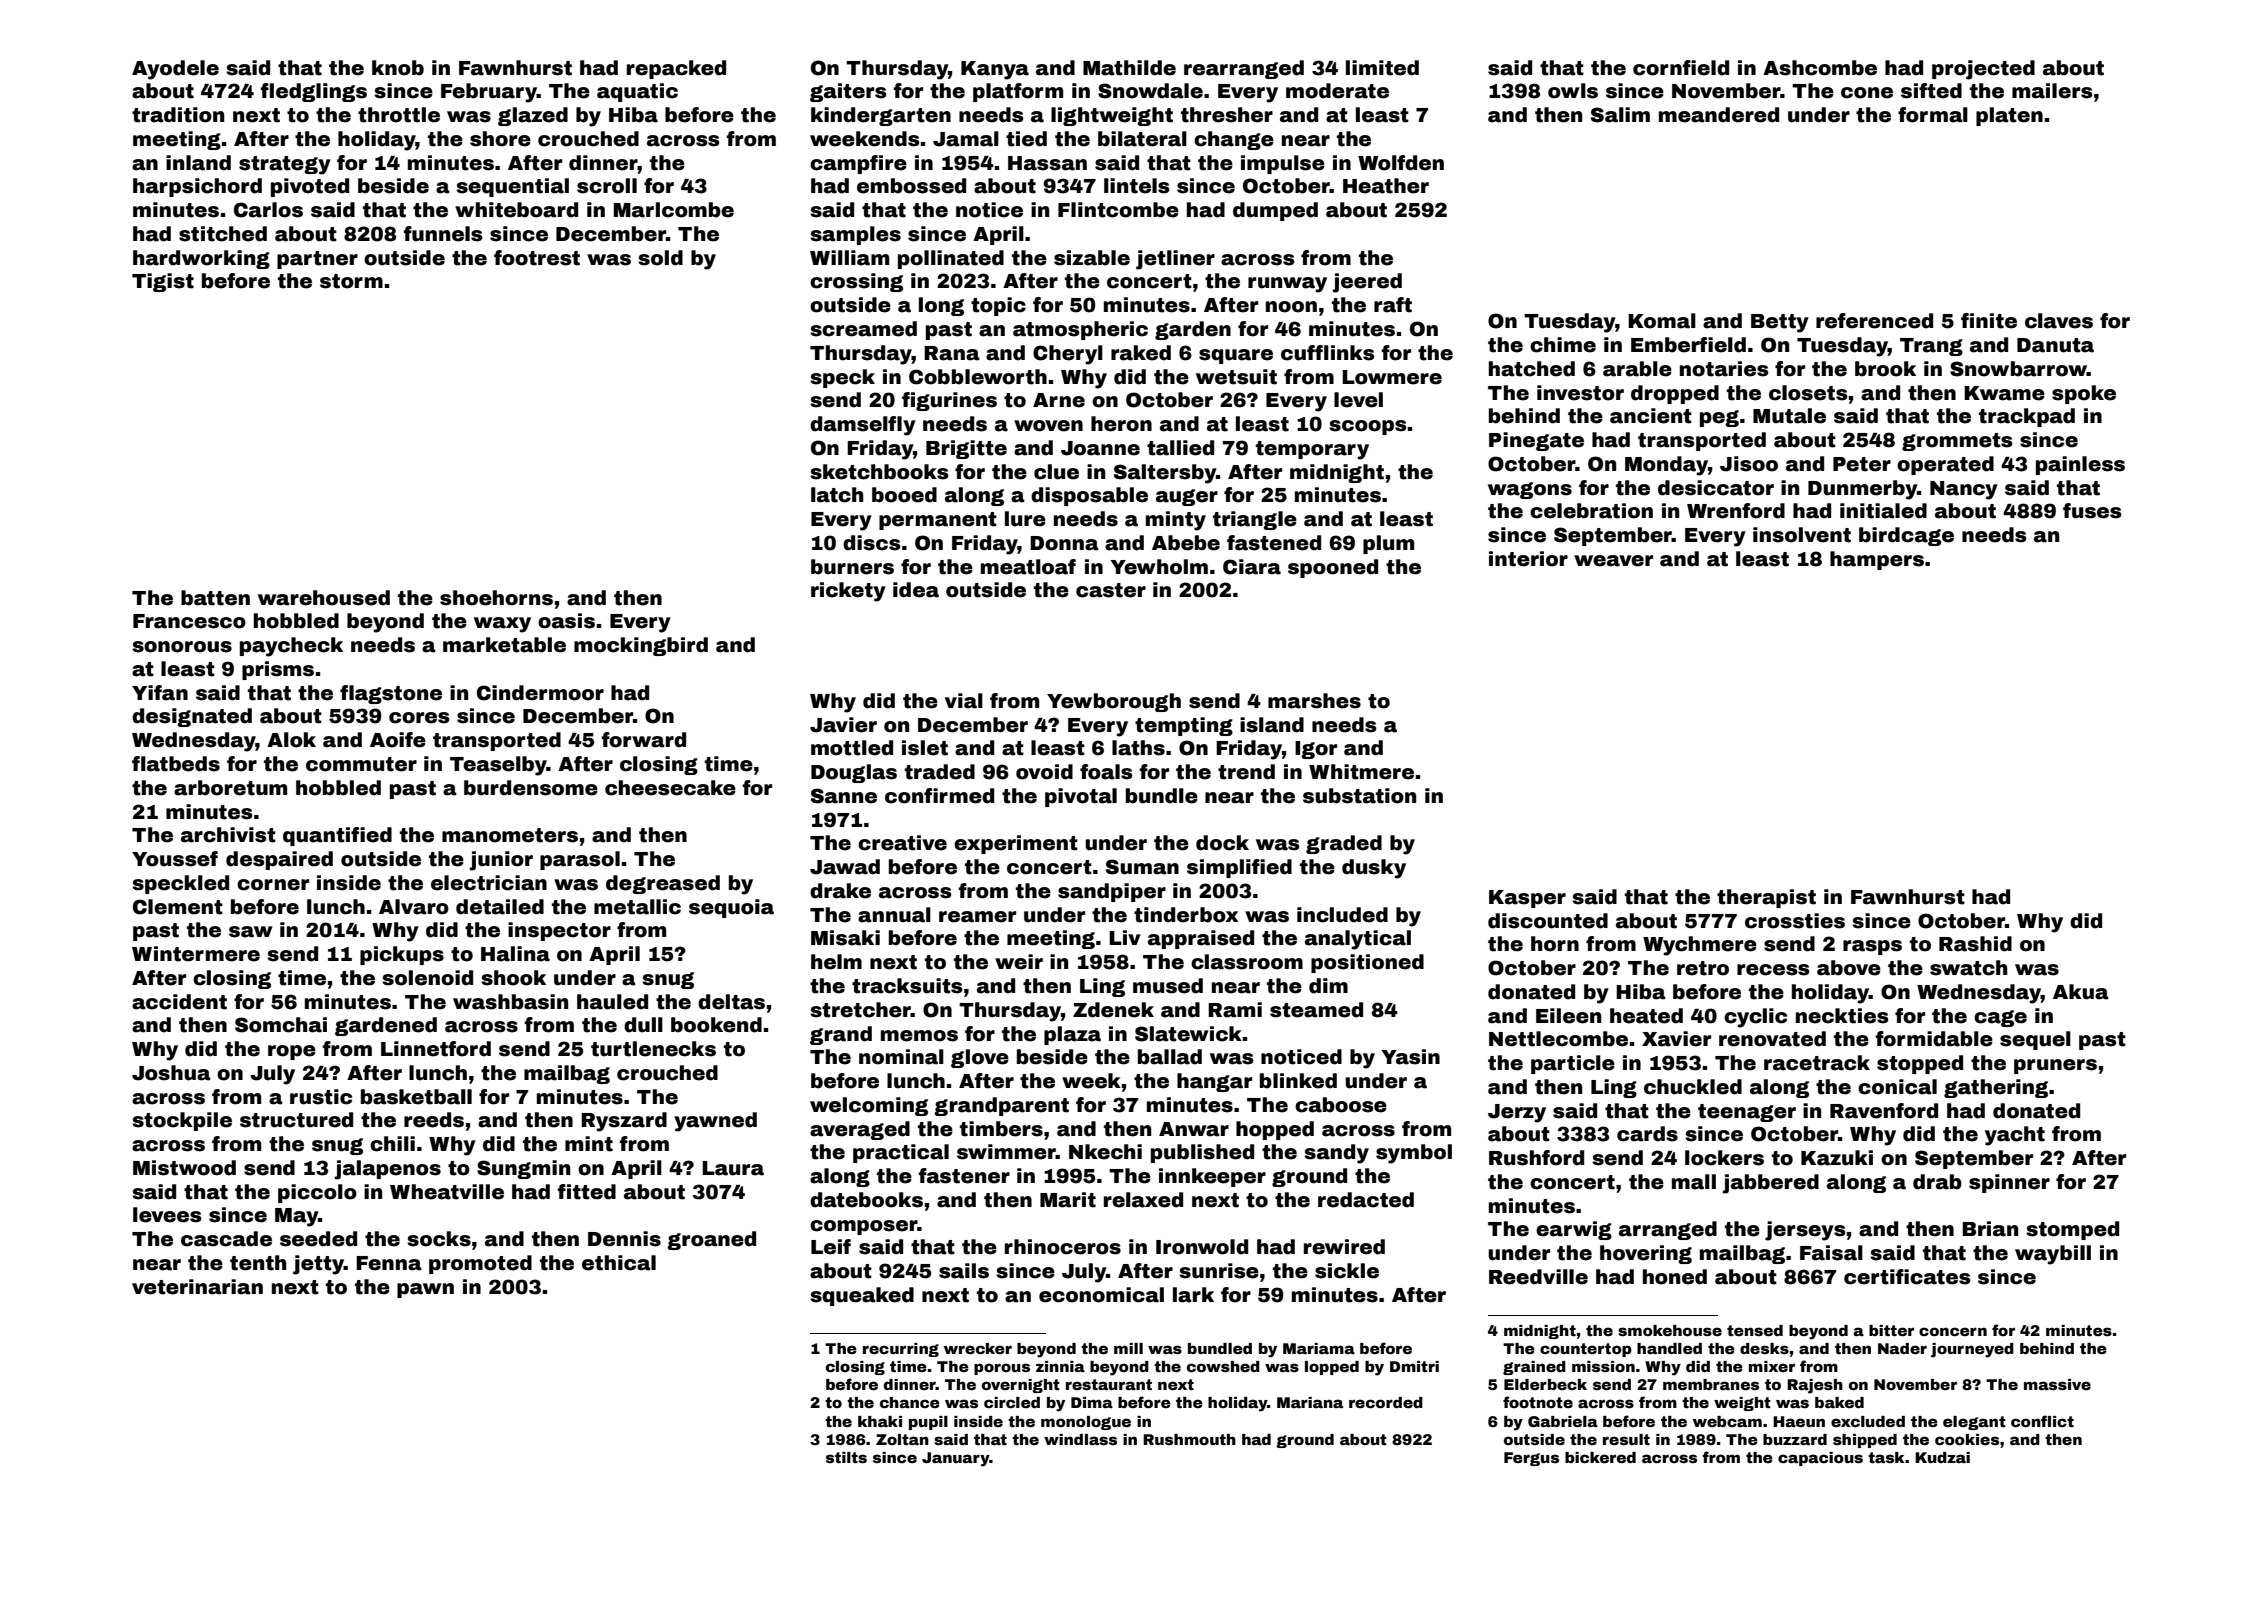 The width and height of the image is (2265, 1601). I want to click on stilts, so click(846, 1457).
